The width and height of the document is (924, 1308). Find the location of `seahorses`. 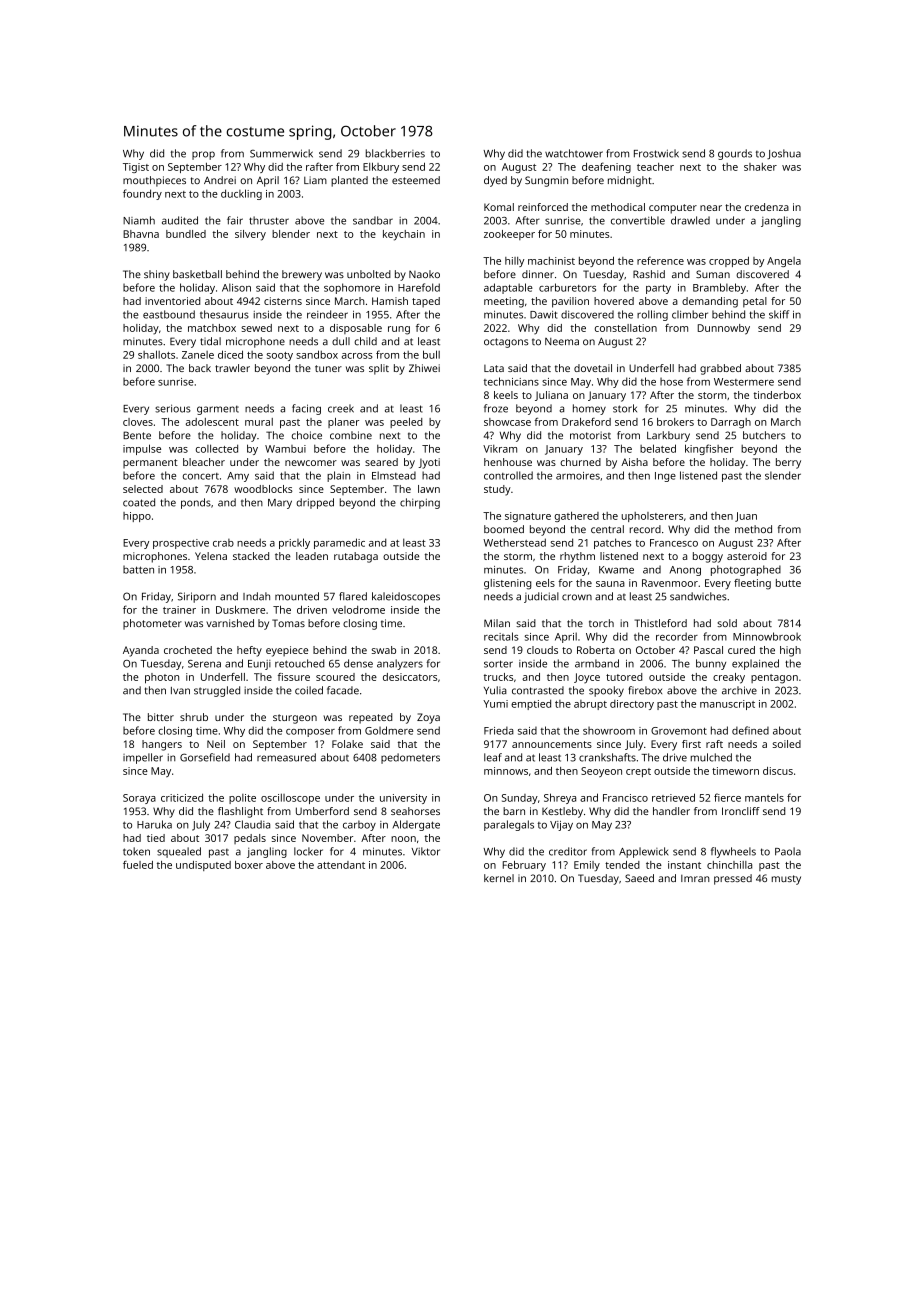

seahorses is located at coordinates (415, 811).
